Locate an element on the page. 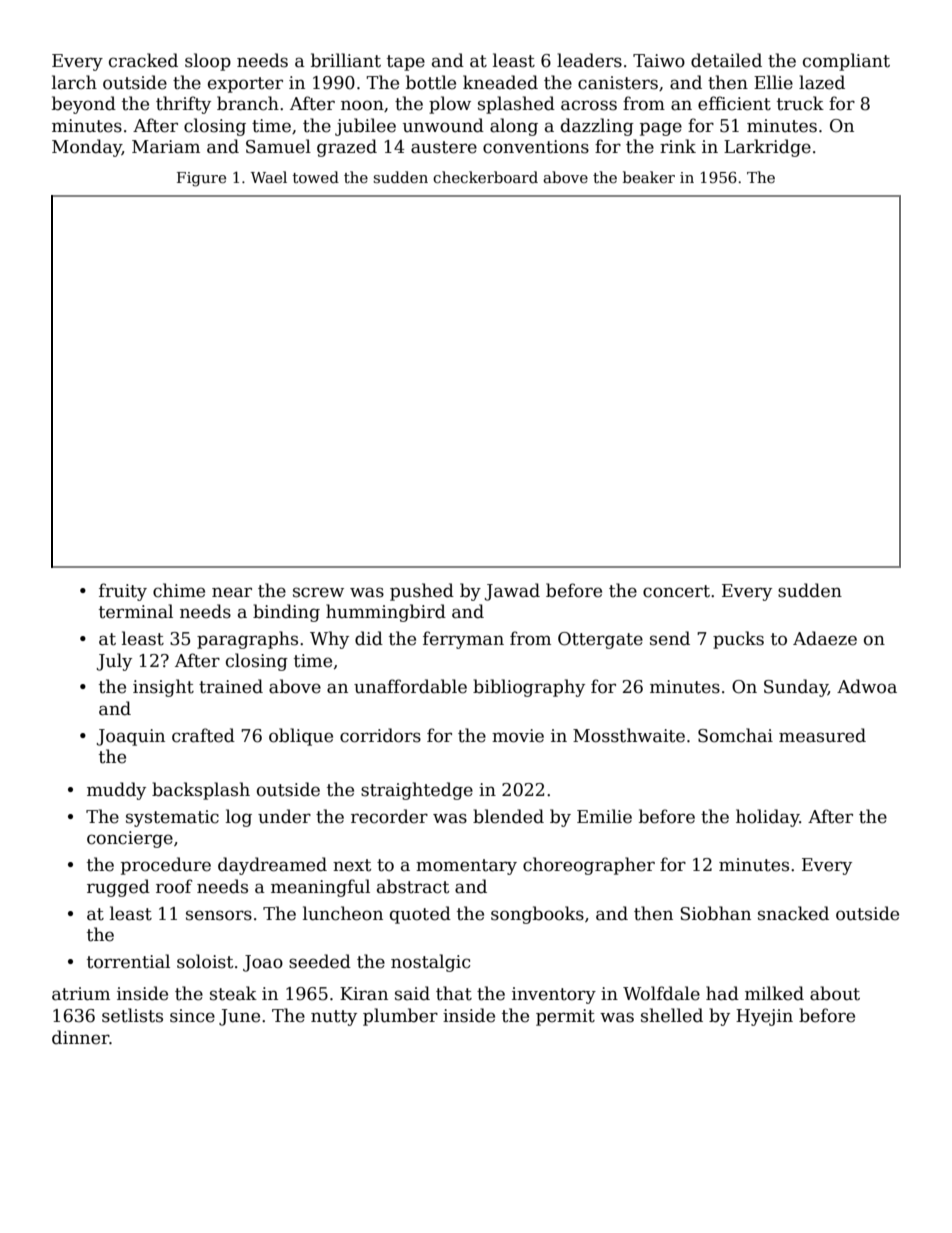 The height and width of the page is (1233, 952). Wael is located at coordinates (269, 177).
